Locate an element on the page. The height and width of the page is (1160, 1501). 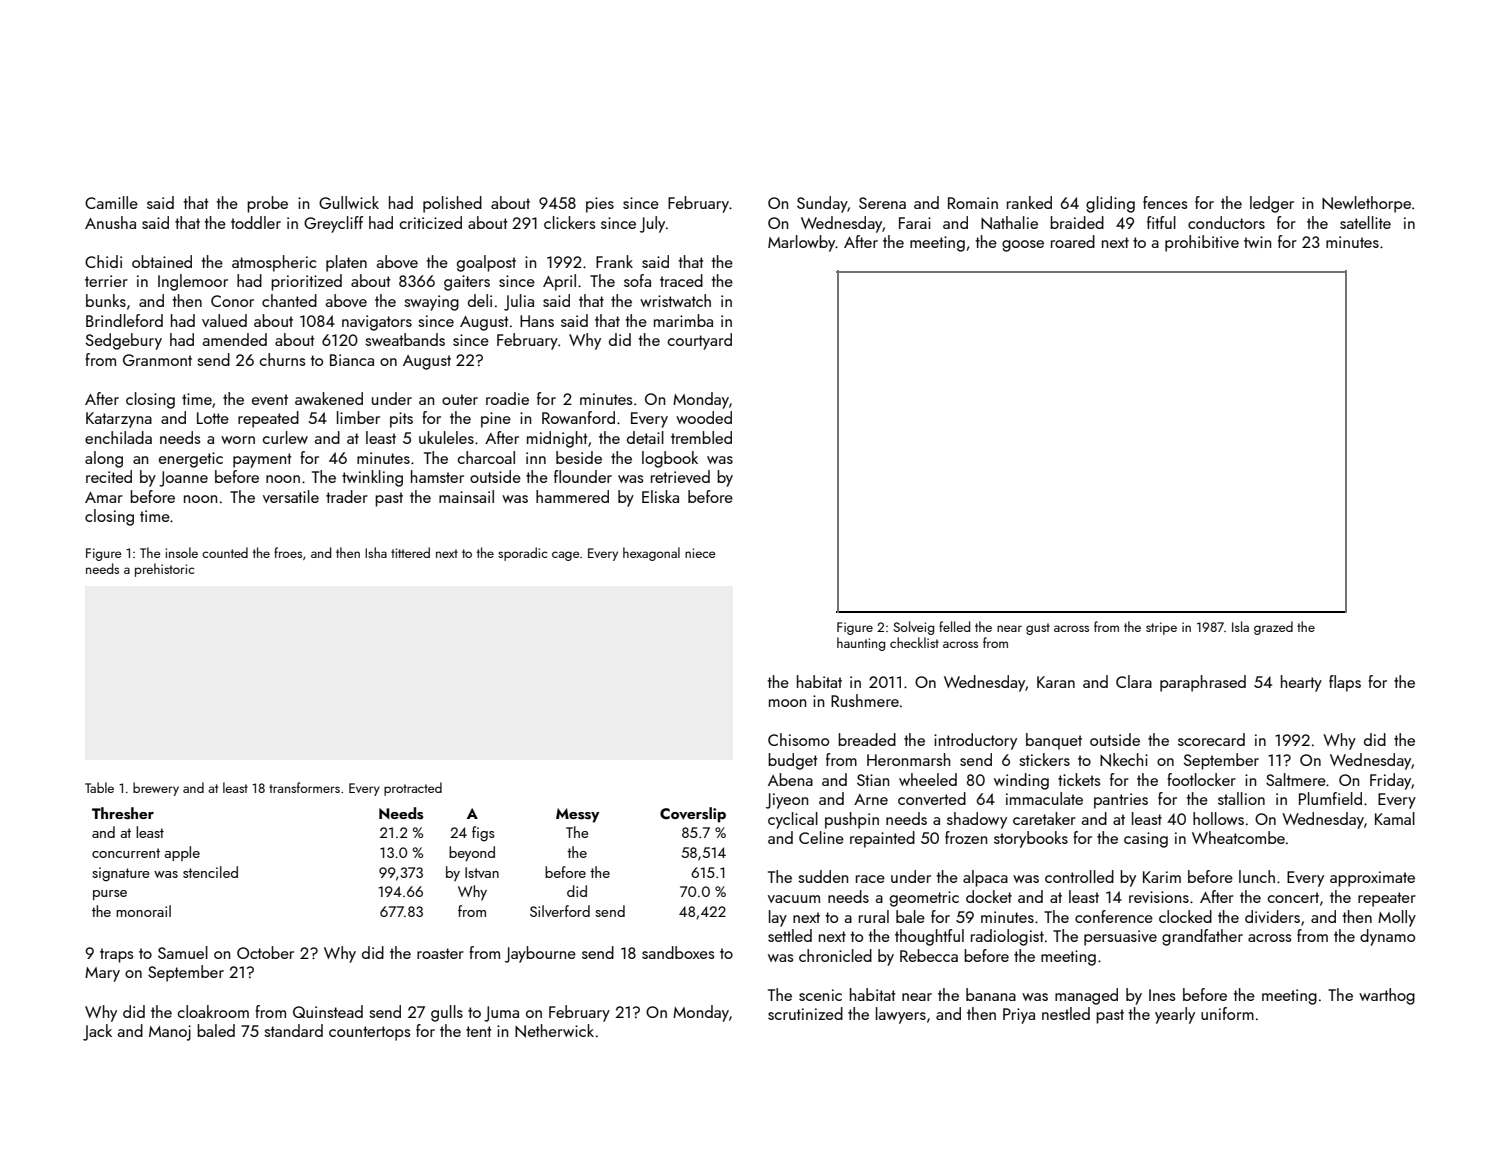
Brindleford is located at coordinates (124, 320).
